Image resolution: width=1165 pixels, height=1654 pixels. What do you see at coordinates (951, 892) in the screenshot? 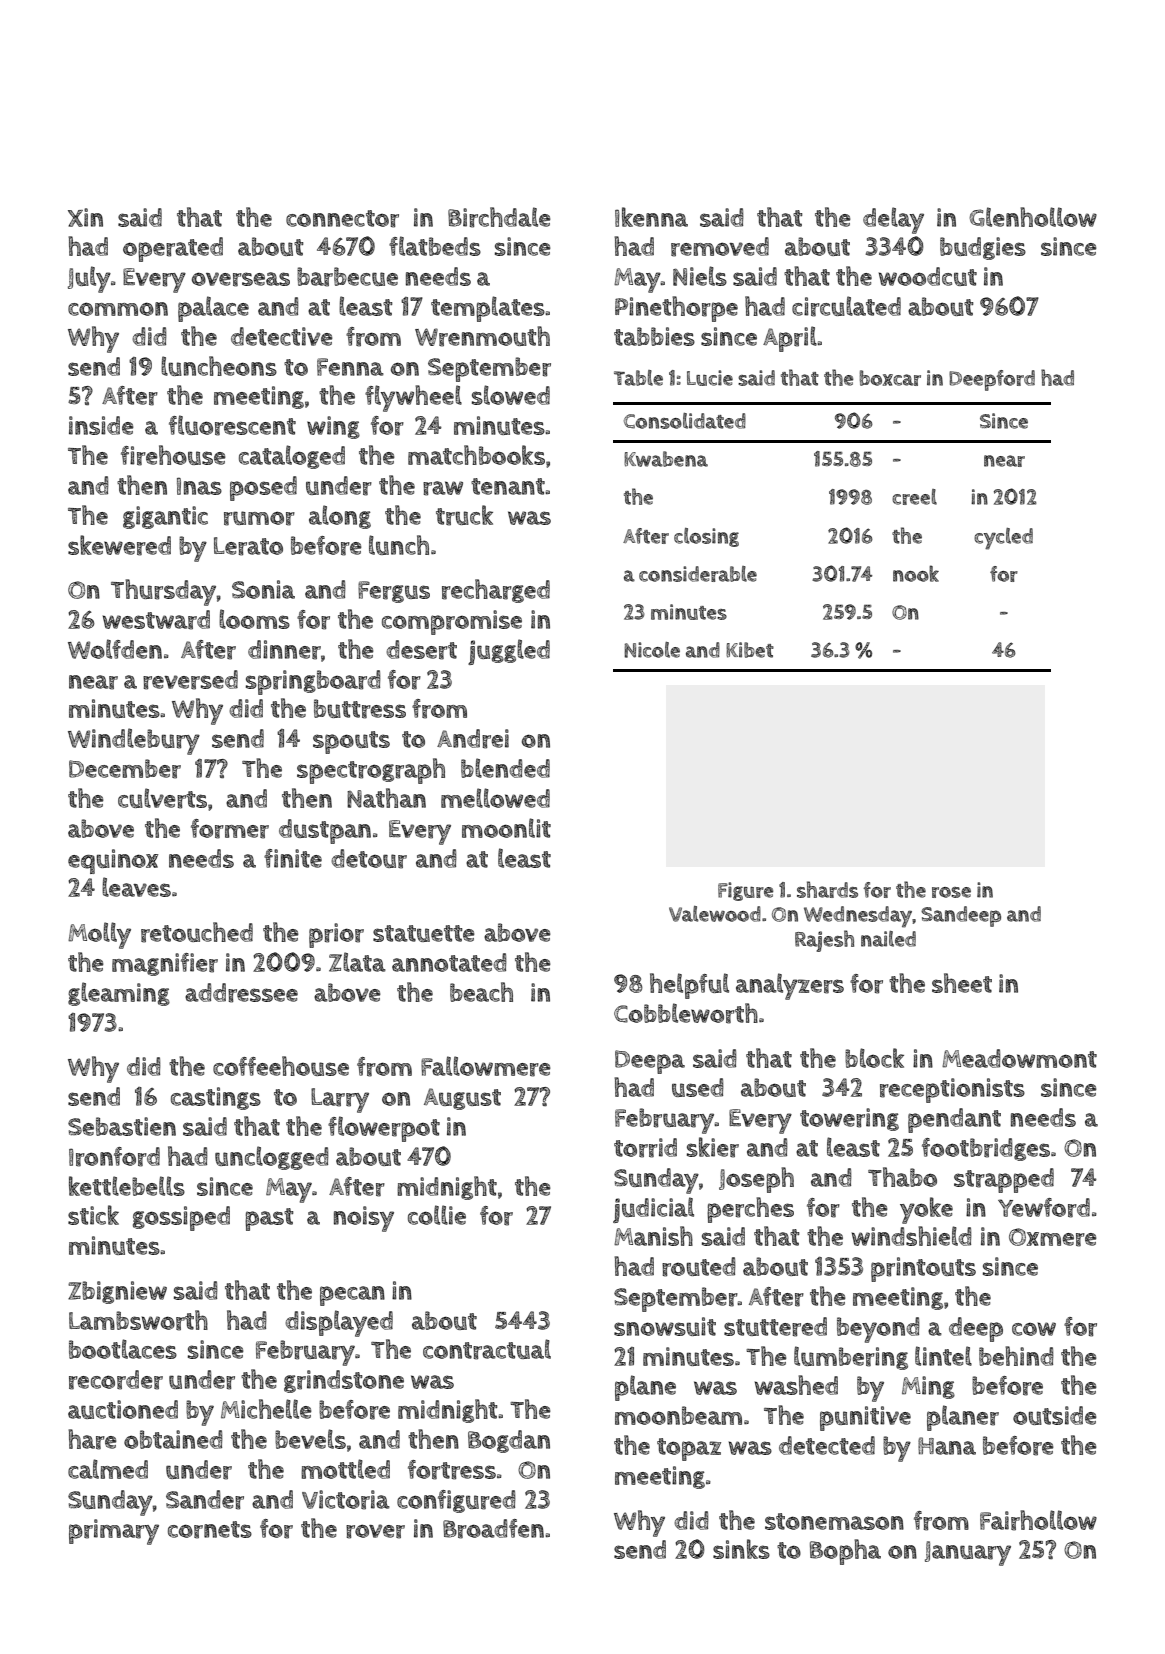
I see `rose` at bounding box center [951, 892].
